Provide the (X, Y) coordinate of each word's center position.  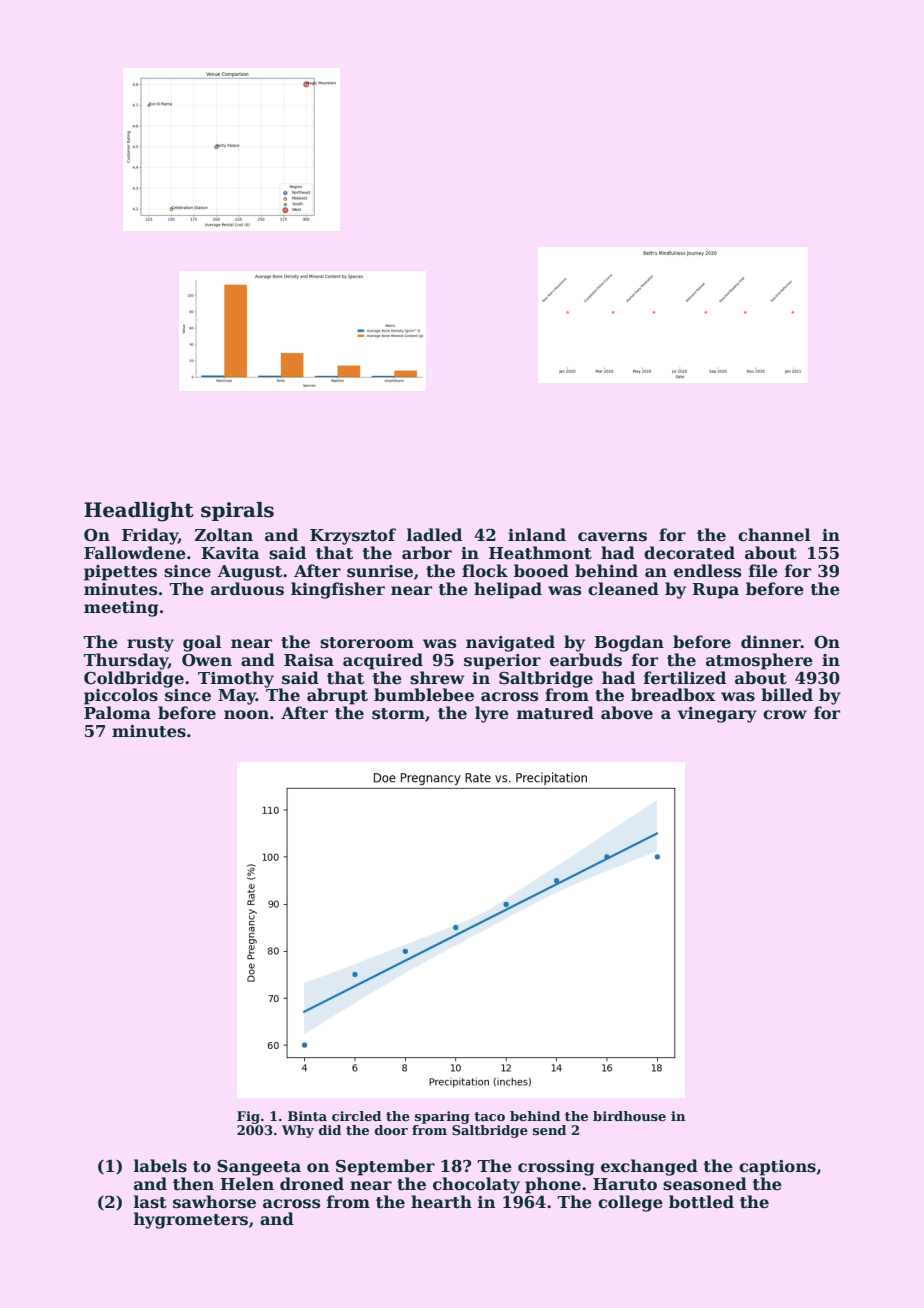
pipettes (120, 573)
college (630, 1203)
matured (555, 713)
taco (489, 1116)
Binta (307, 1116)
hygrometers (191, 1220)
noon (246, 715)
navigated (510, 643)
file (763, 571)
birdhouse (629, 1116)
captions (777, 1168)
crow (785, 715)
